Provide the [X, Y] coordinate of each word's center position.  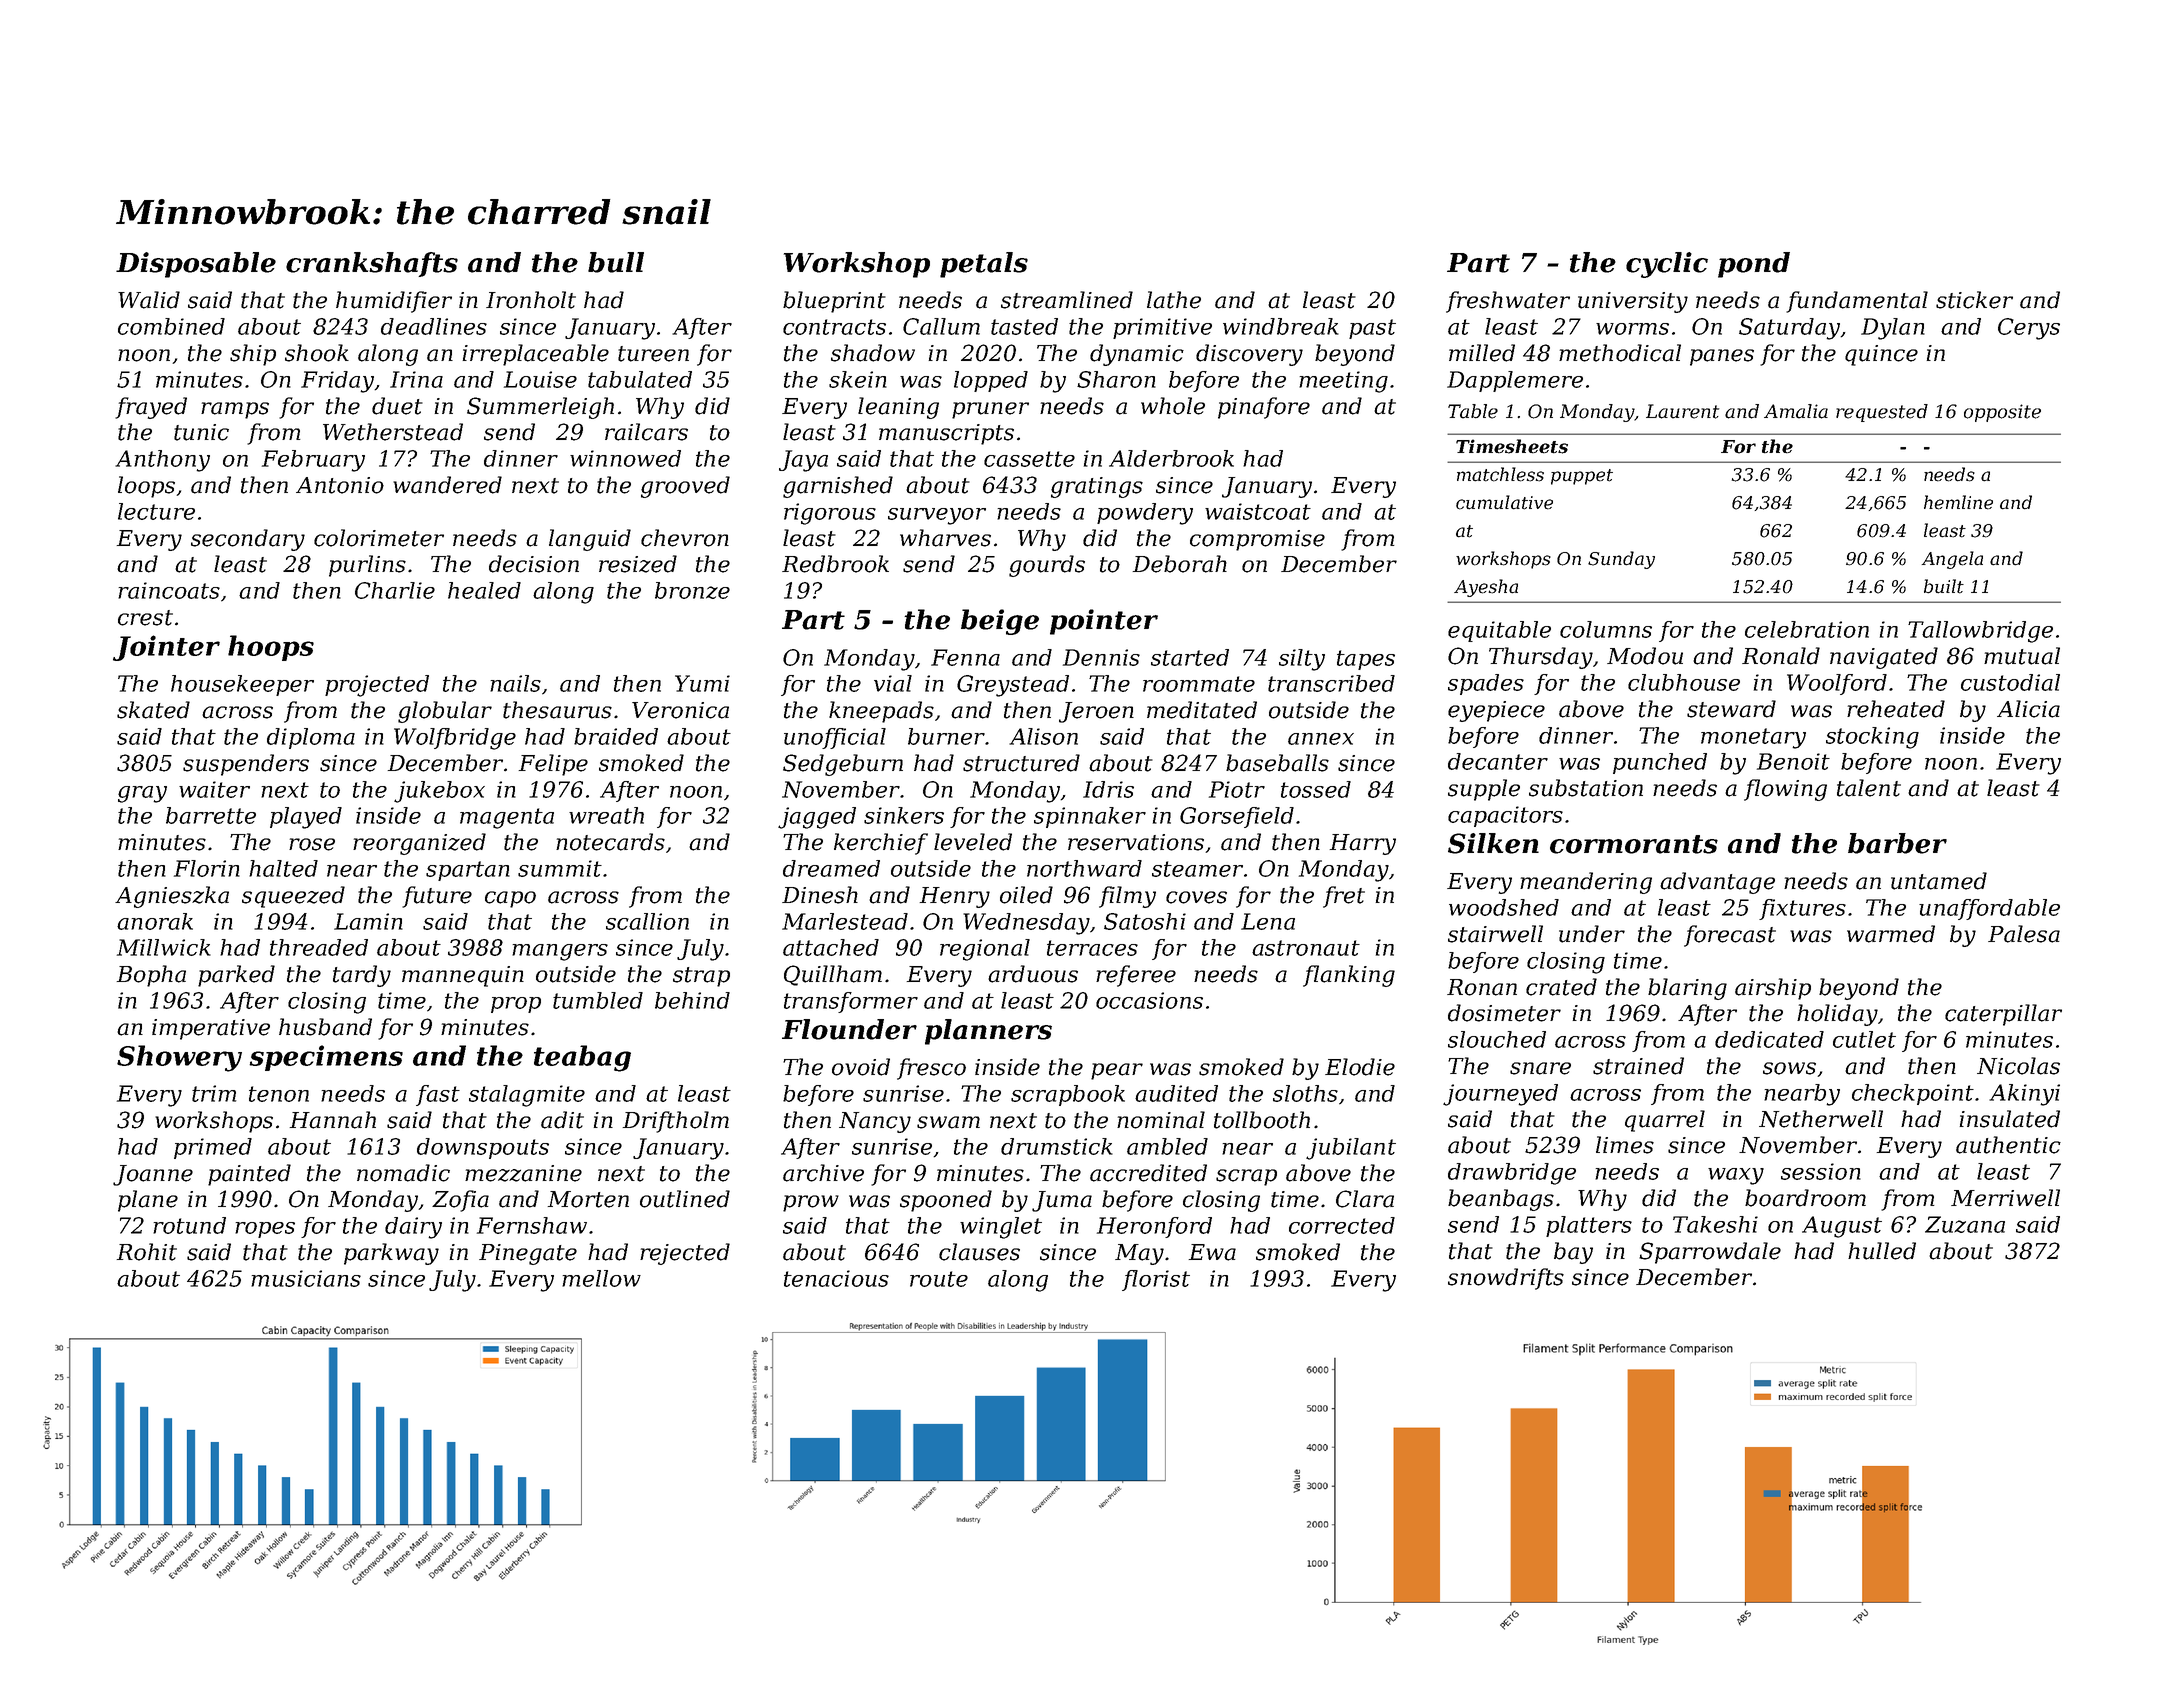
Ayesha [1486, 588]
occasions [1149, 1000]
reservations [1136, 842]
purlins [367, 566]
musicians [306, 1278]
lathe [1174, 300]
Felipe [553, 765]
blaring [1687, 989]
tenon [279, 1094]
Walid [149, 300]
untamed [1939, 881]
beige [1000, 622]
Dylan [1893, 329]
